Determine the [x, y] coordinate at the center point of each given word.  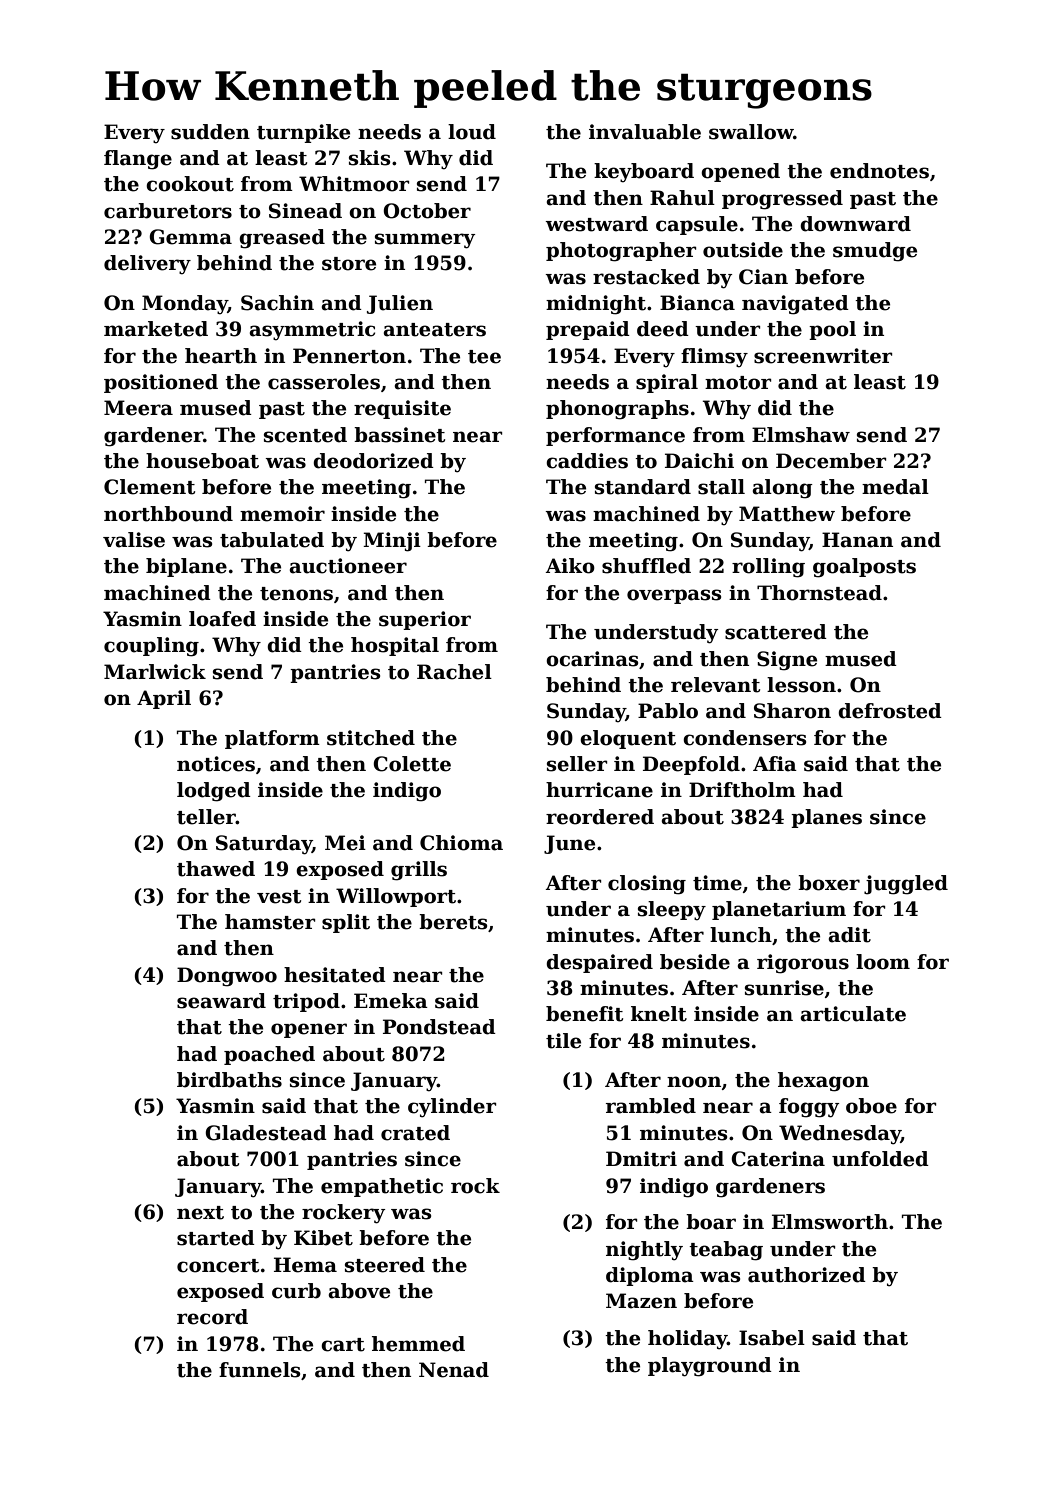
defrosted [890, 711]
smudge [875, 252]
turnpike [303, 133]
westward [596, 224]
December [831, 461]
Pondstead [439, 1027]
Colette [412, 764]
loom [883, 962]
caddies [587, 461]
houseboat [202, 461]
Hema [305, 1265]
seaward [221, 1001]
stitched [371, 738]
